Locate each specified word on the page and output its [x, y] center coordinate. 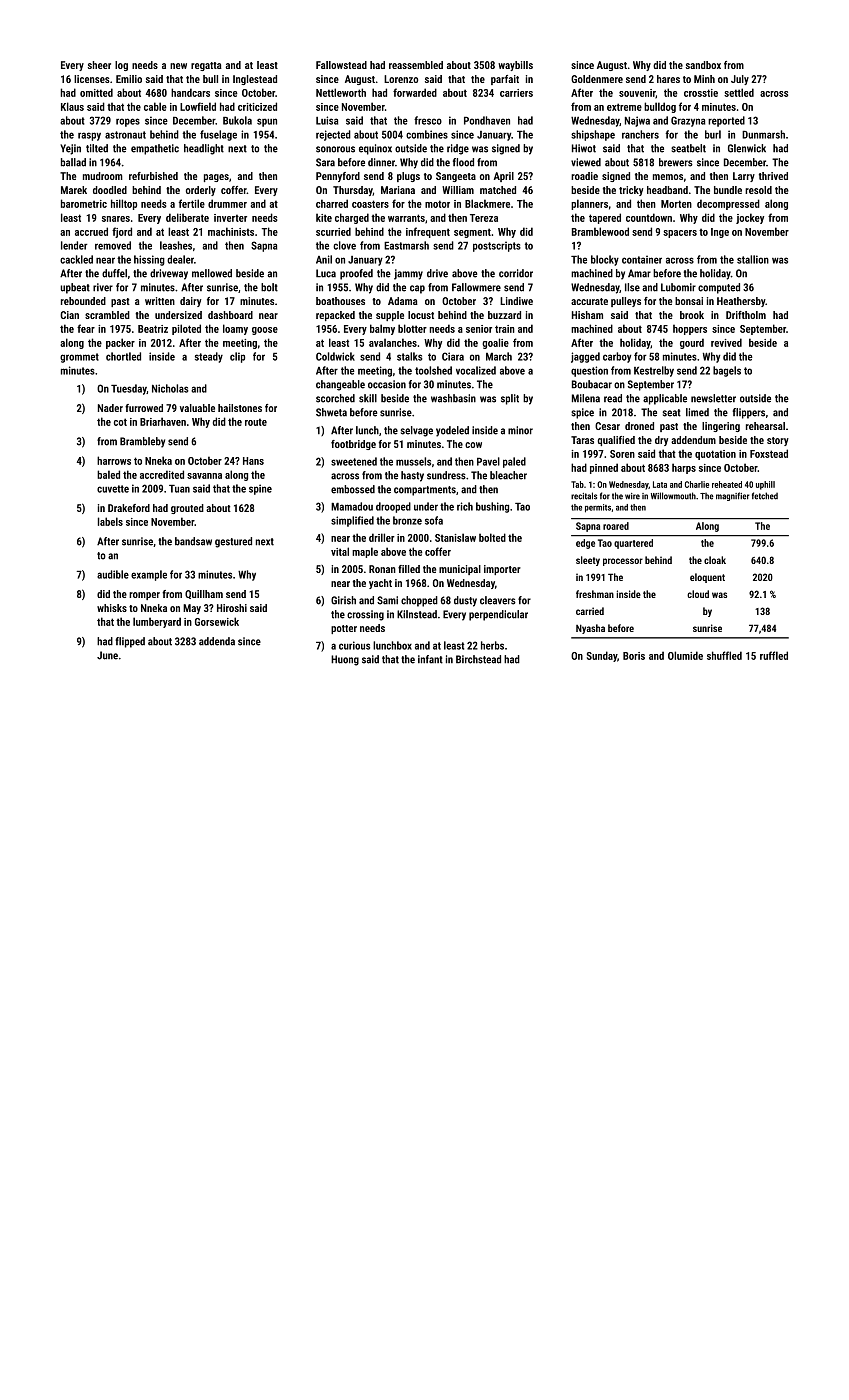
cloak [715, 560]
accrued [91, 231]
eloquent [707, 578]
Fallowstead [341, 65]
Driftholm [746, 315]
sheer [99, 65]
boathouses [340, 301]
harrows [114, 460]
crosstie [701, 93]
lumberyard [157, 622]
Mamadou [352, 506]
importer [502, 570]
